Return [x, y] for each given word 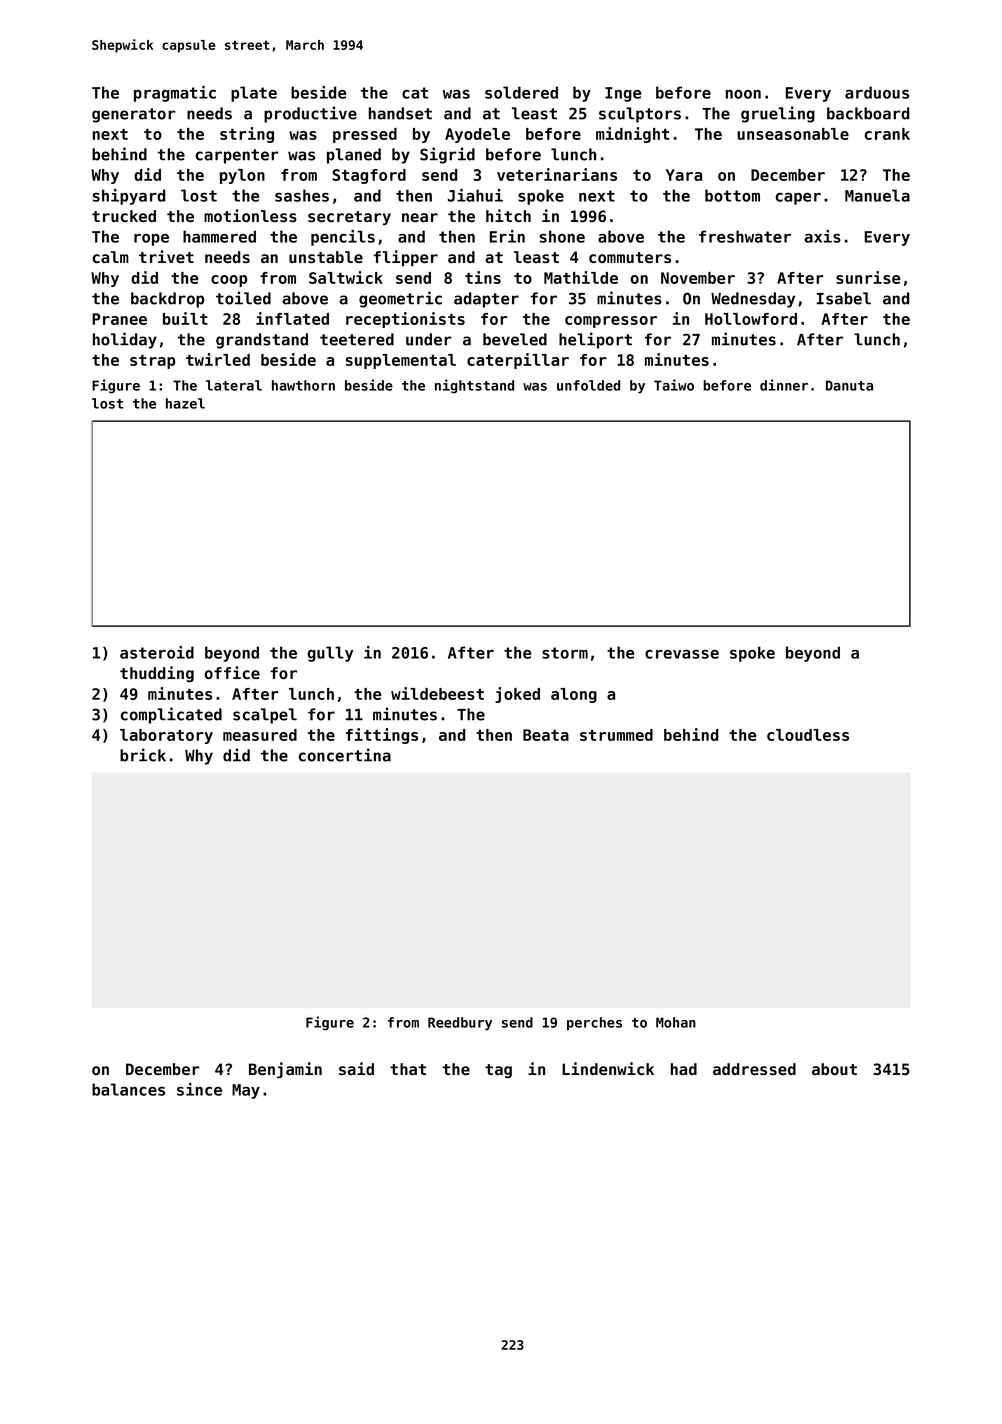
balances [128, 1089]
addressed [754, 1069]
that [408, 1069]
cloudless [808, 735]
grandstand [262, 341]
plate [254, 94]
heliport [595, 340]
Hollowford [751, 319]
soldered [521, 92]
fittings [382, 736]
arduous [877, 92]
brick [143, 755]
